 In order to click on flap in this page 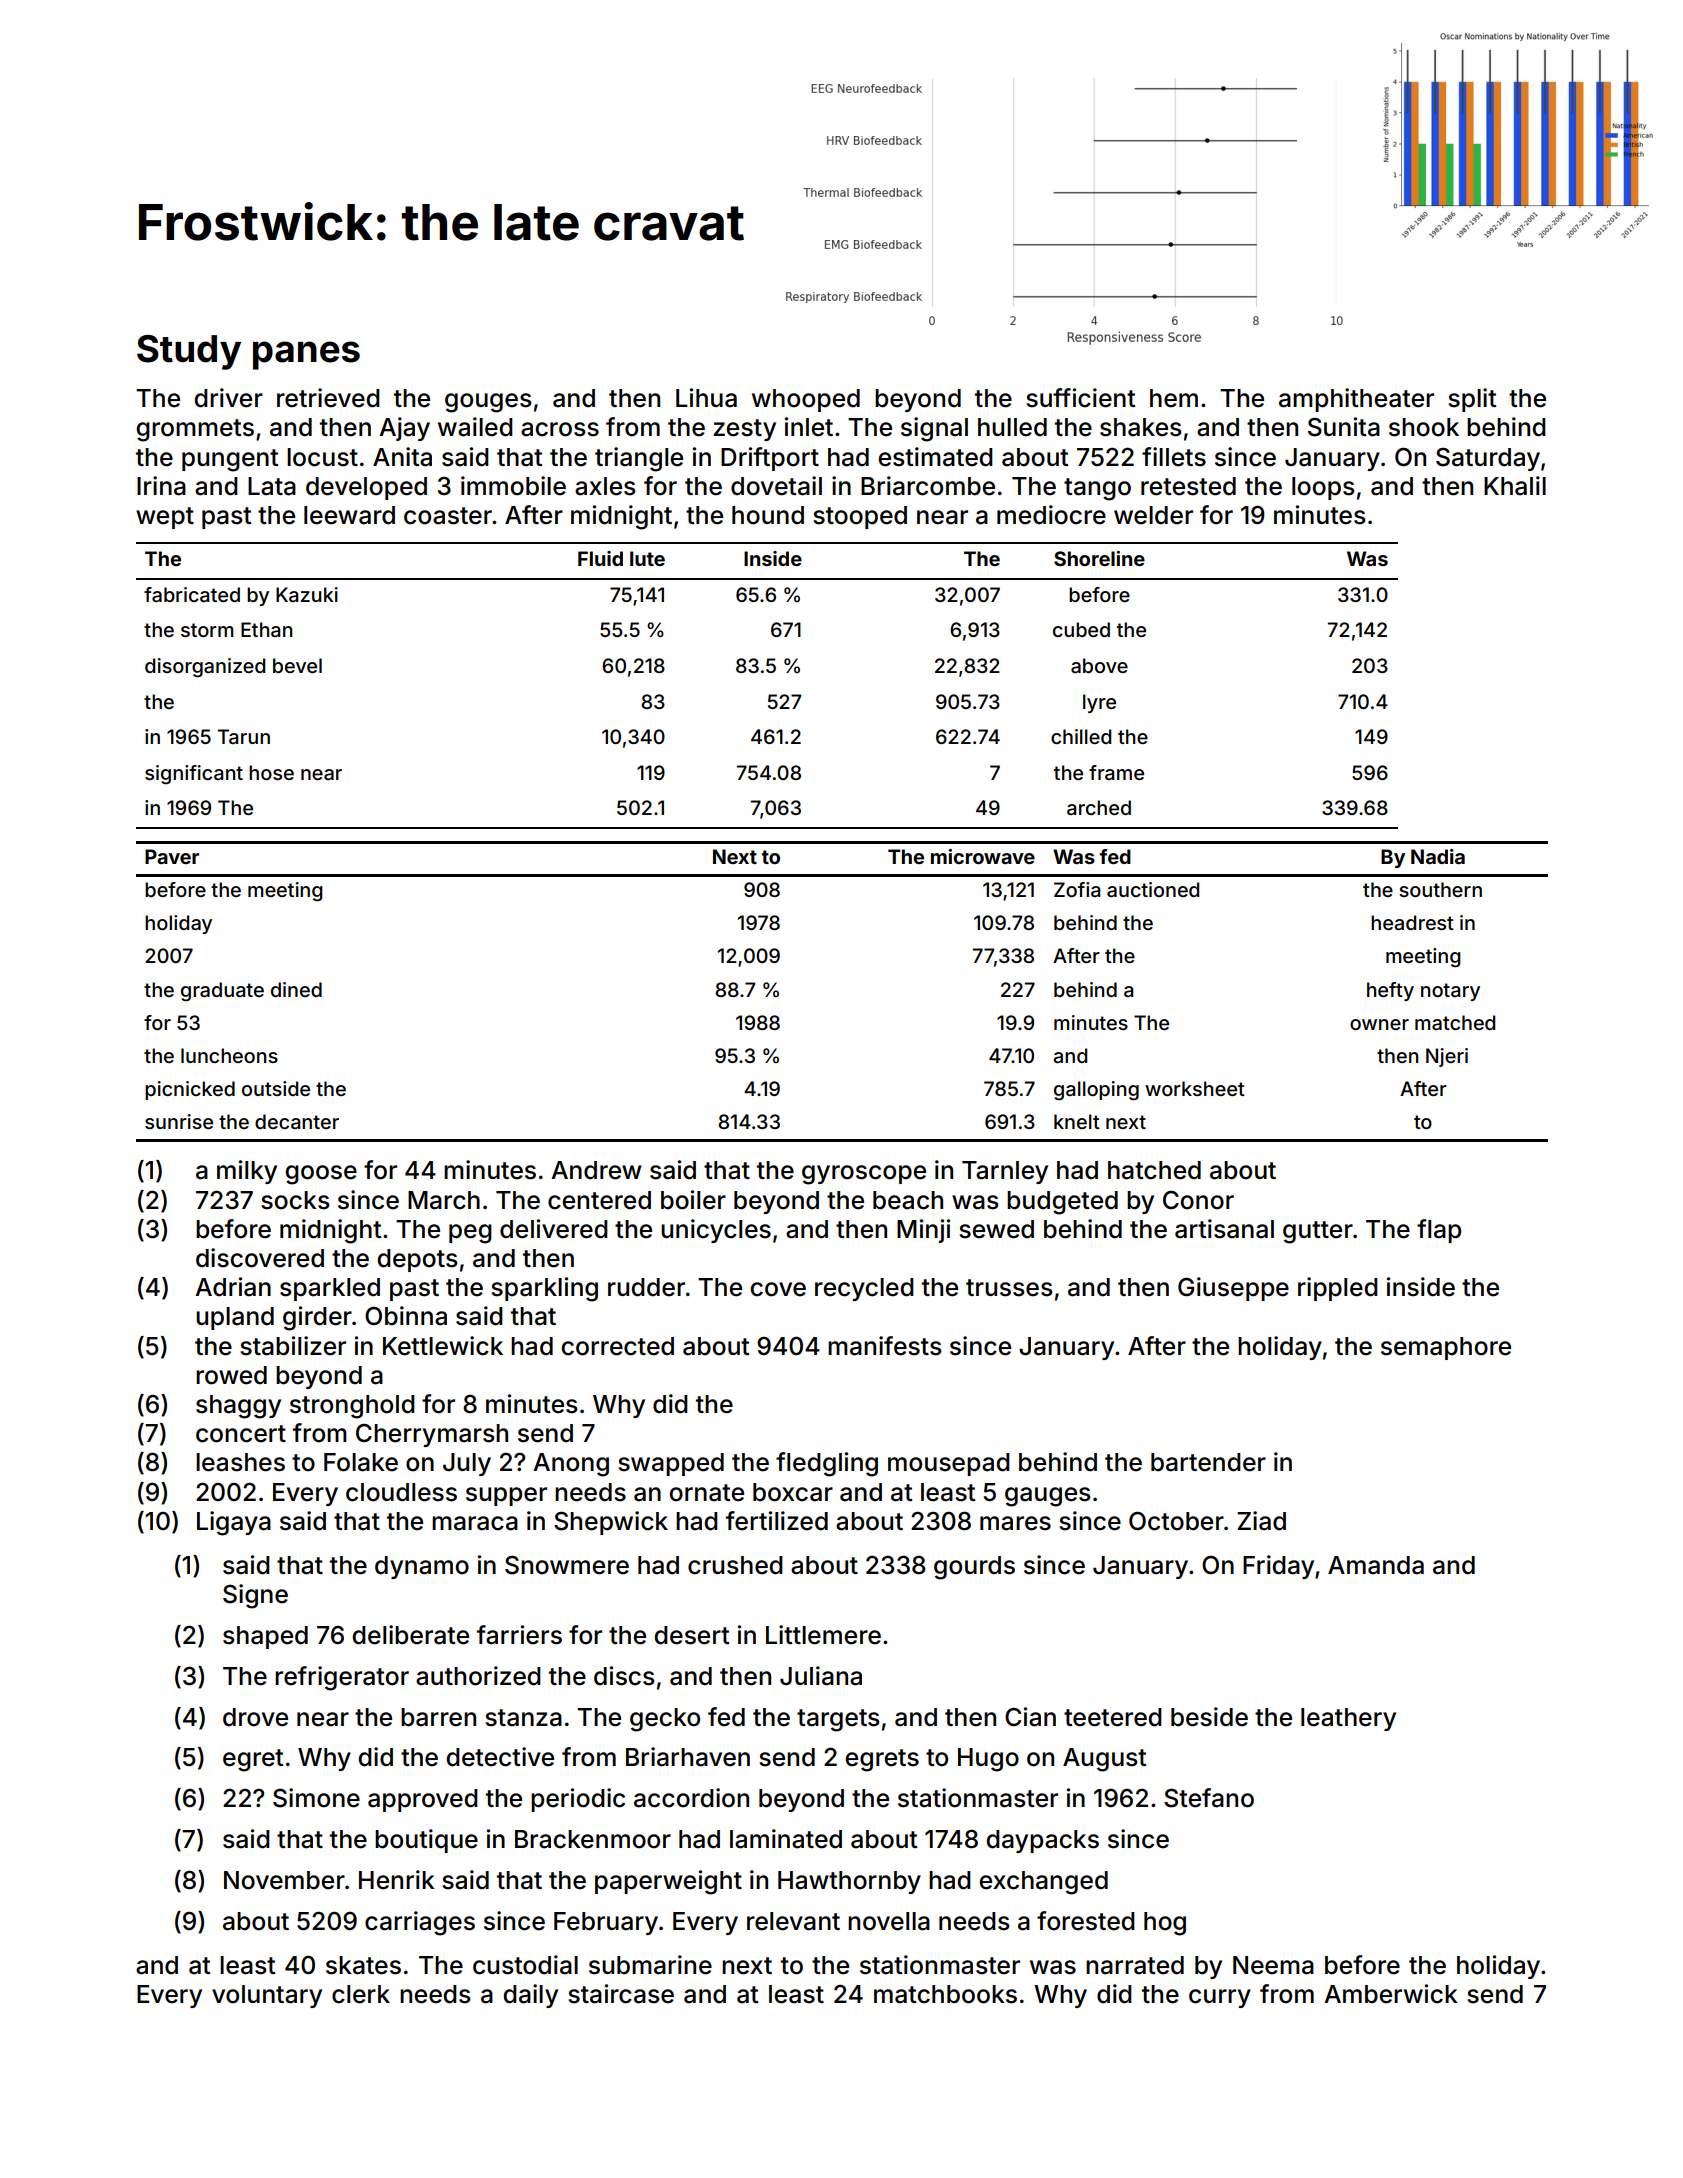, I will do `click(1439, 1231)`.
